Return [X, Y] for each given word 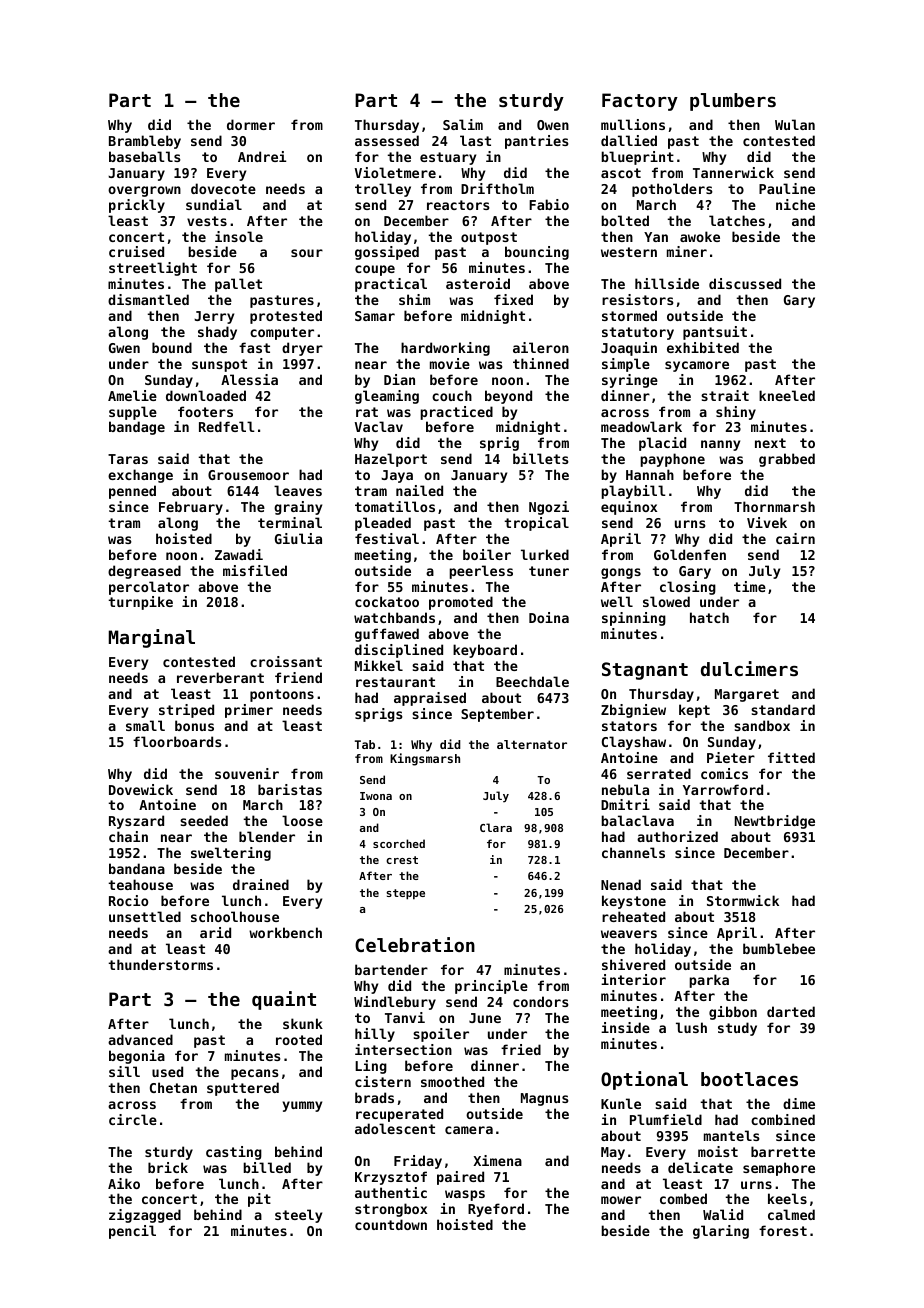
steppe [405, 894]
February [191, 508]
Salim [463, 124]
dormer [251, 124]
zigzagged [145, 1216]
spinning [634, 619]
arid [215, 932]
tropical [536, 524]
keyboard [485, 651]
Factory [640, 102]
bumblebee [779, 948]
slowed [666, 601]
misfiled [255, 570]
